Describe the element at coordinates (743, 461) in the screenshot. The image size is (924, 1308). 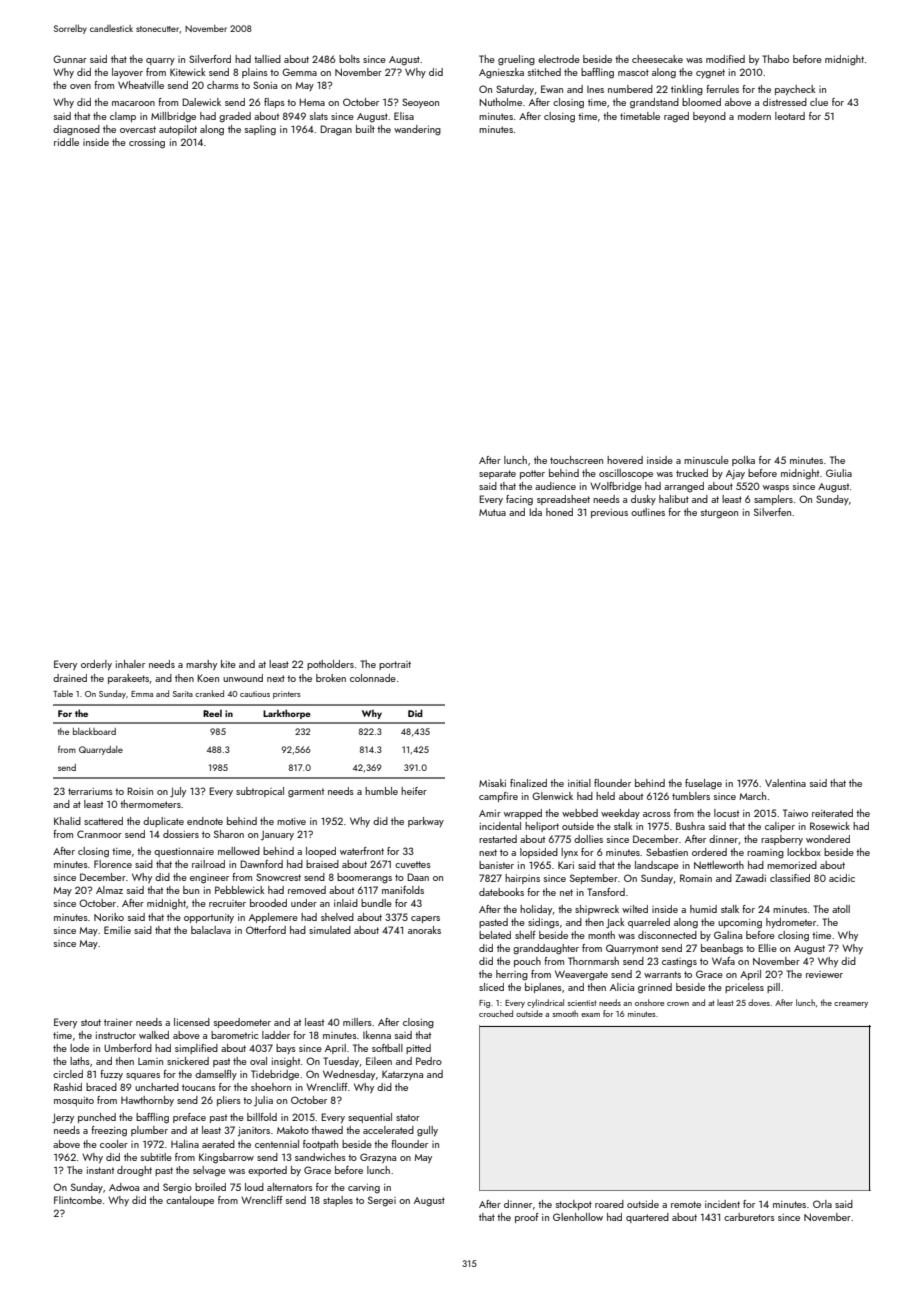
I see `polka` at that location.
